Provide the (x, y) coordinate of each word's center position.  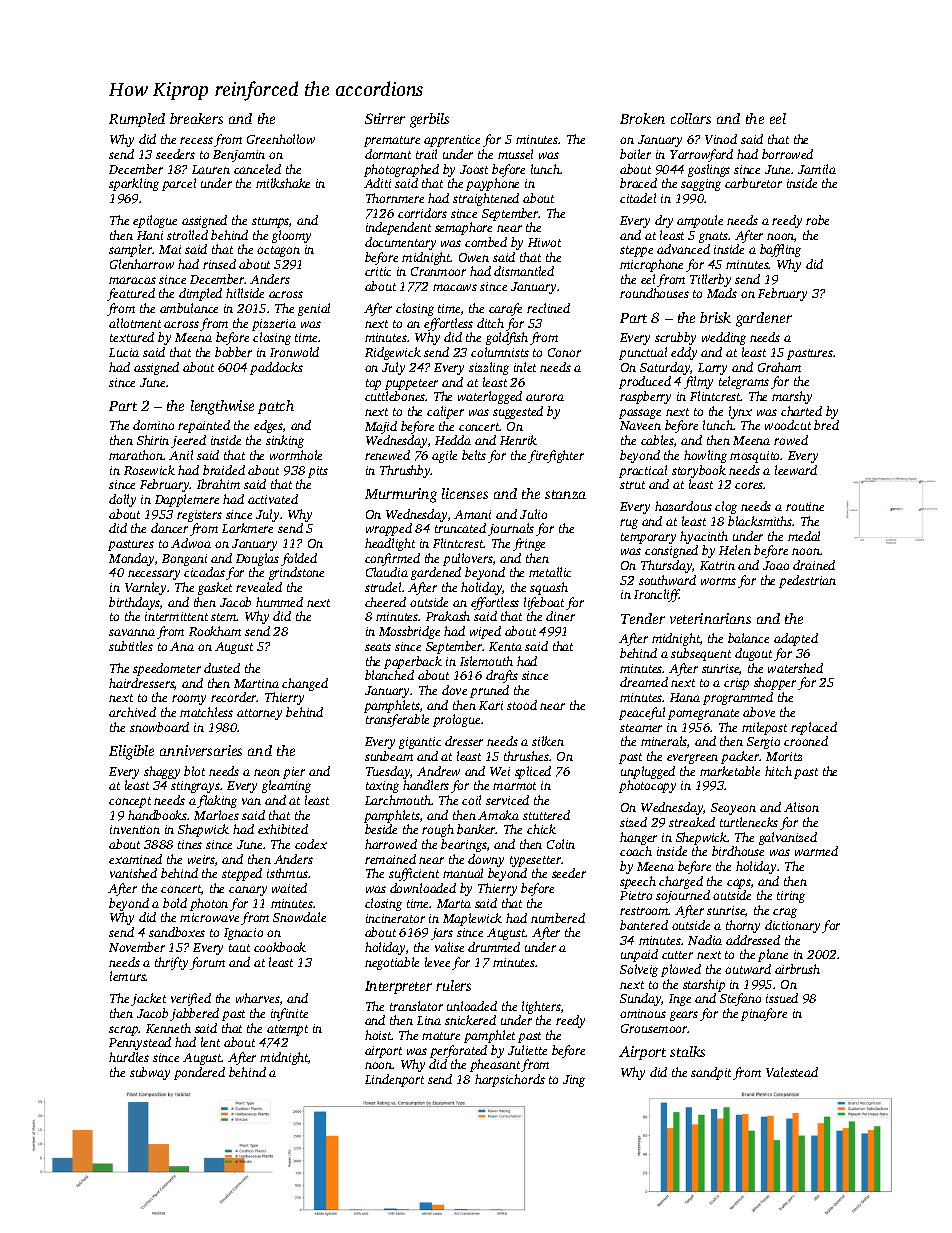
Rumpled (137, 120)
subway (150, 1073)
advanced (683, 249)
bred (826, 425)
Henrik (518, 440)
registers (199, 516)
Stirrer (385, 118)
